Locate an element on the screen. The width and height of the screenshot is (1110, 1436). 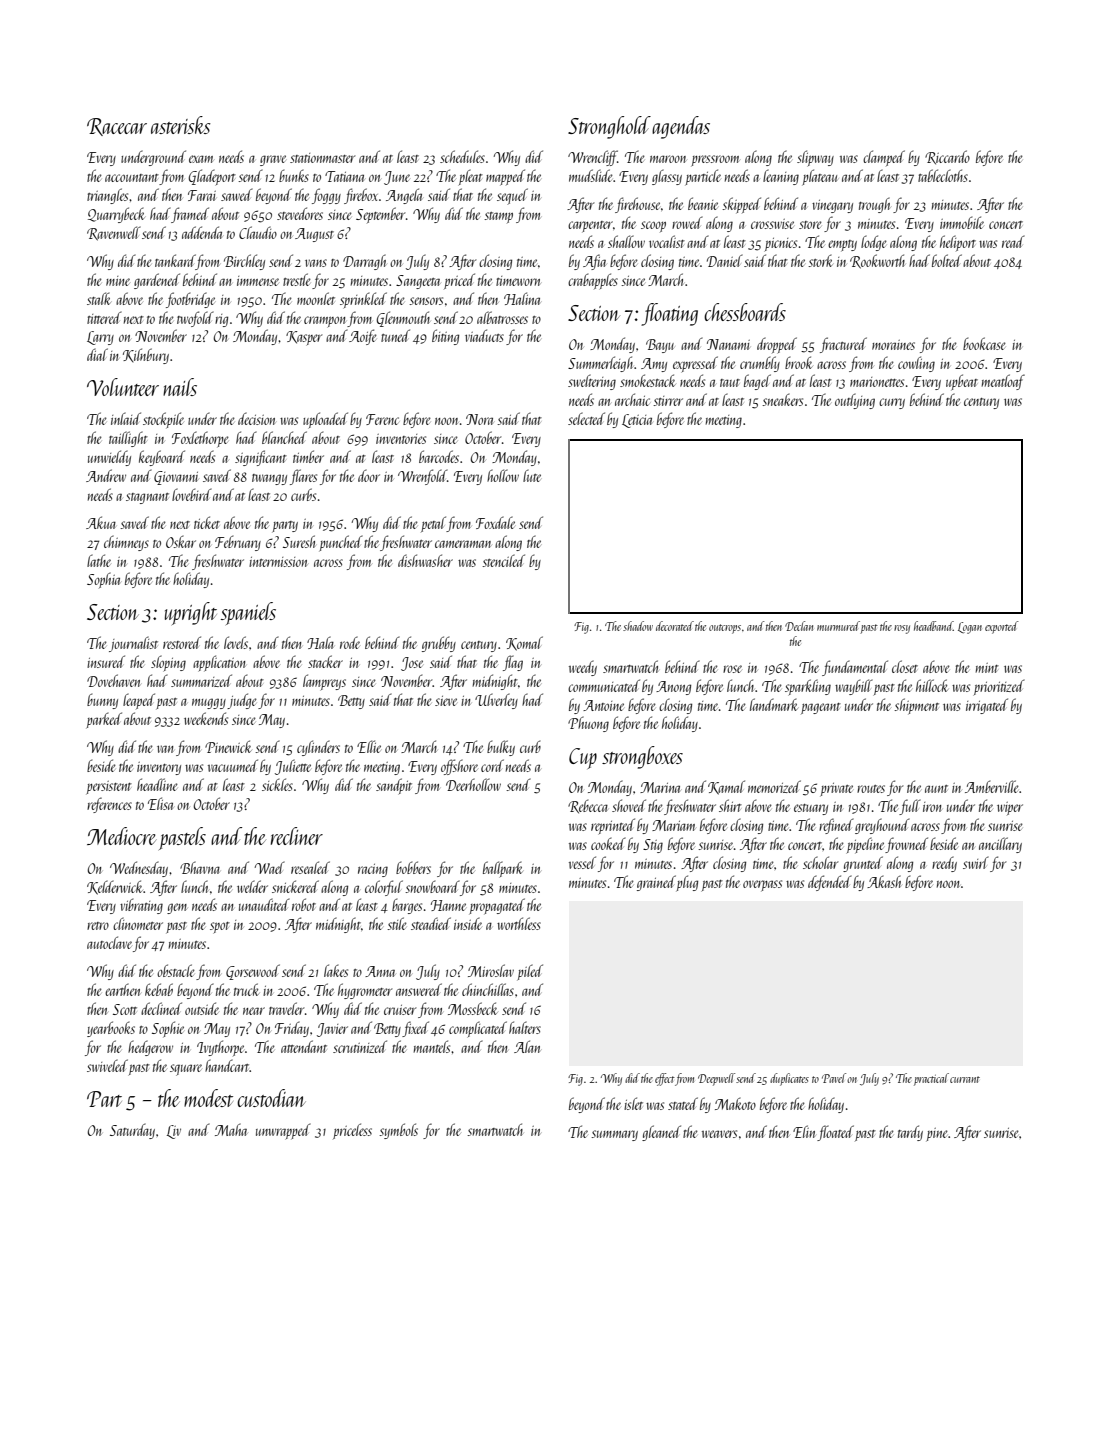
floated is located at coordinates (835, 1133).
